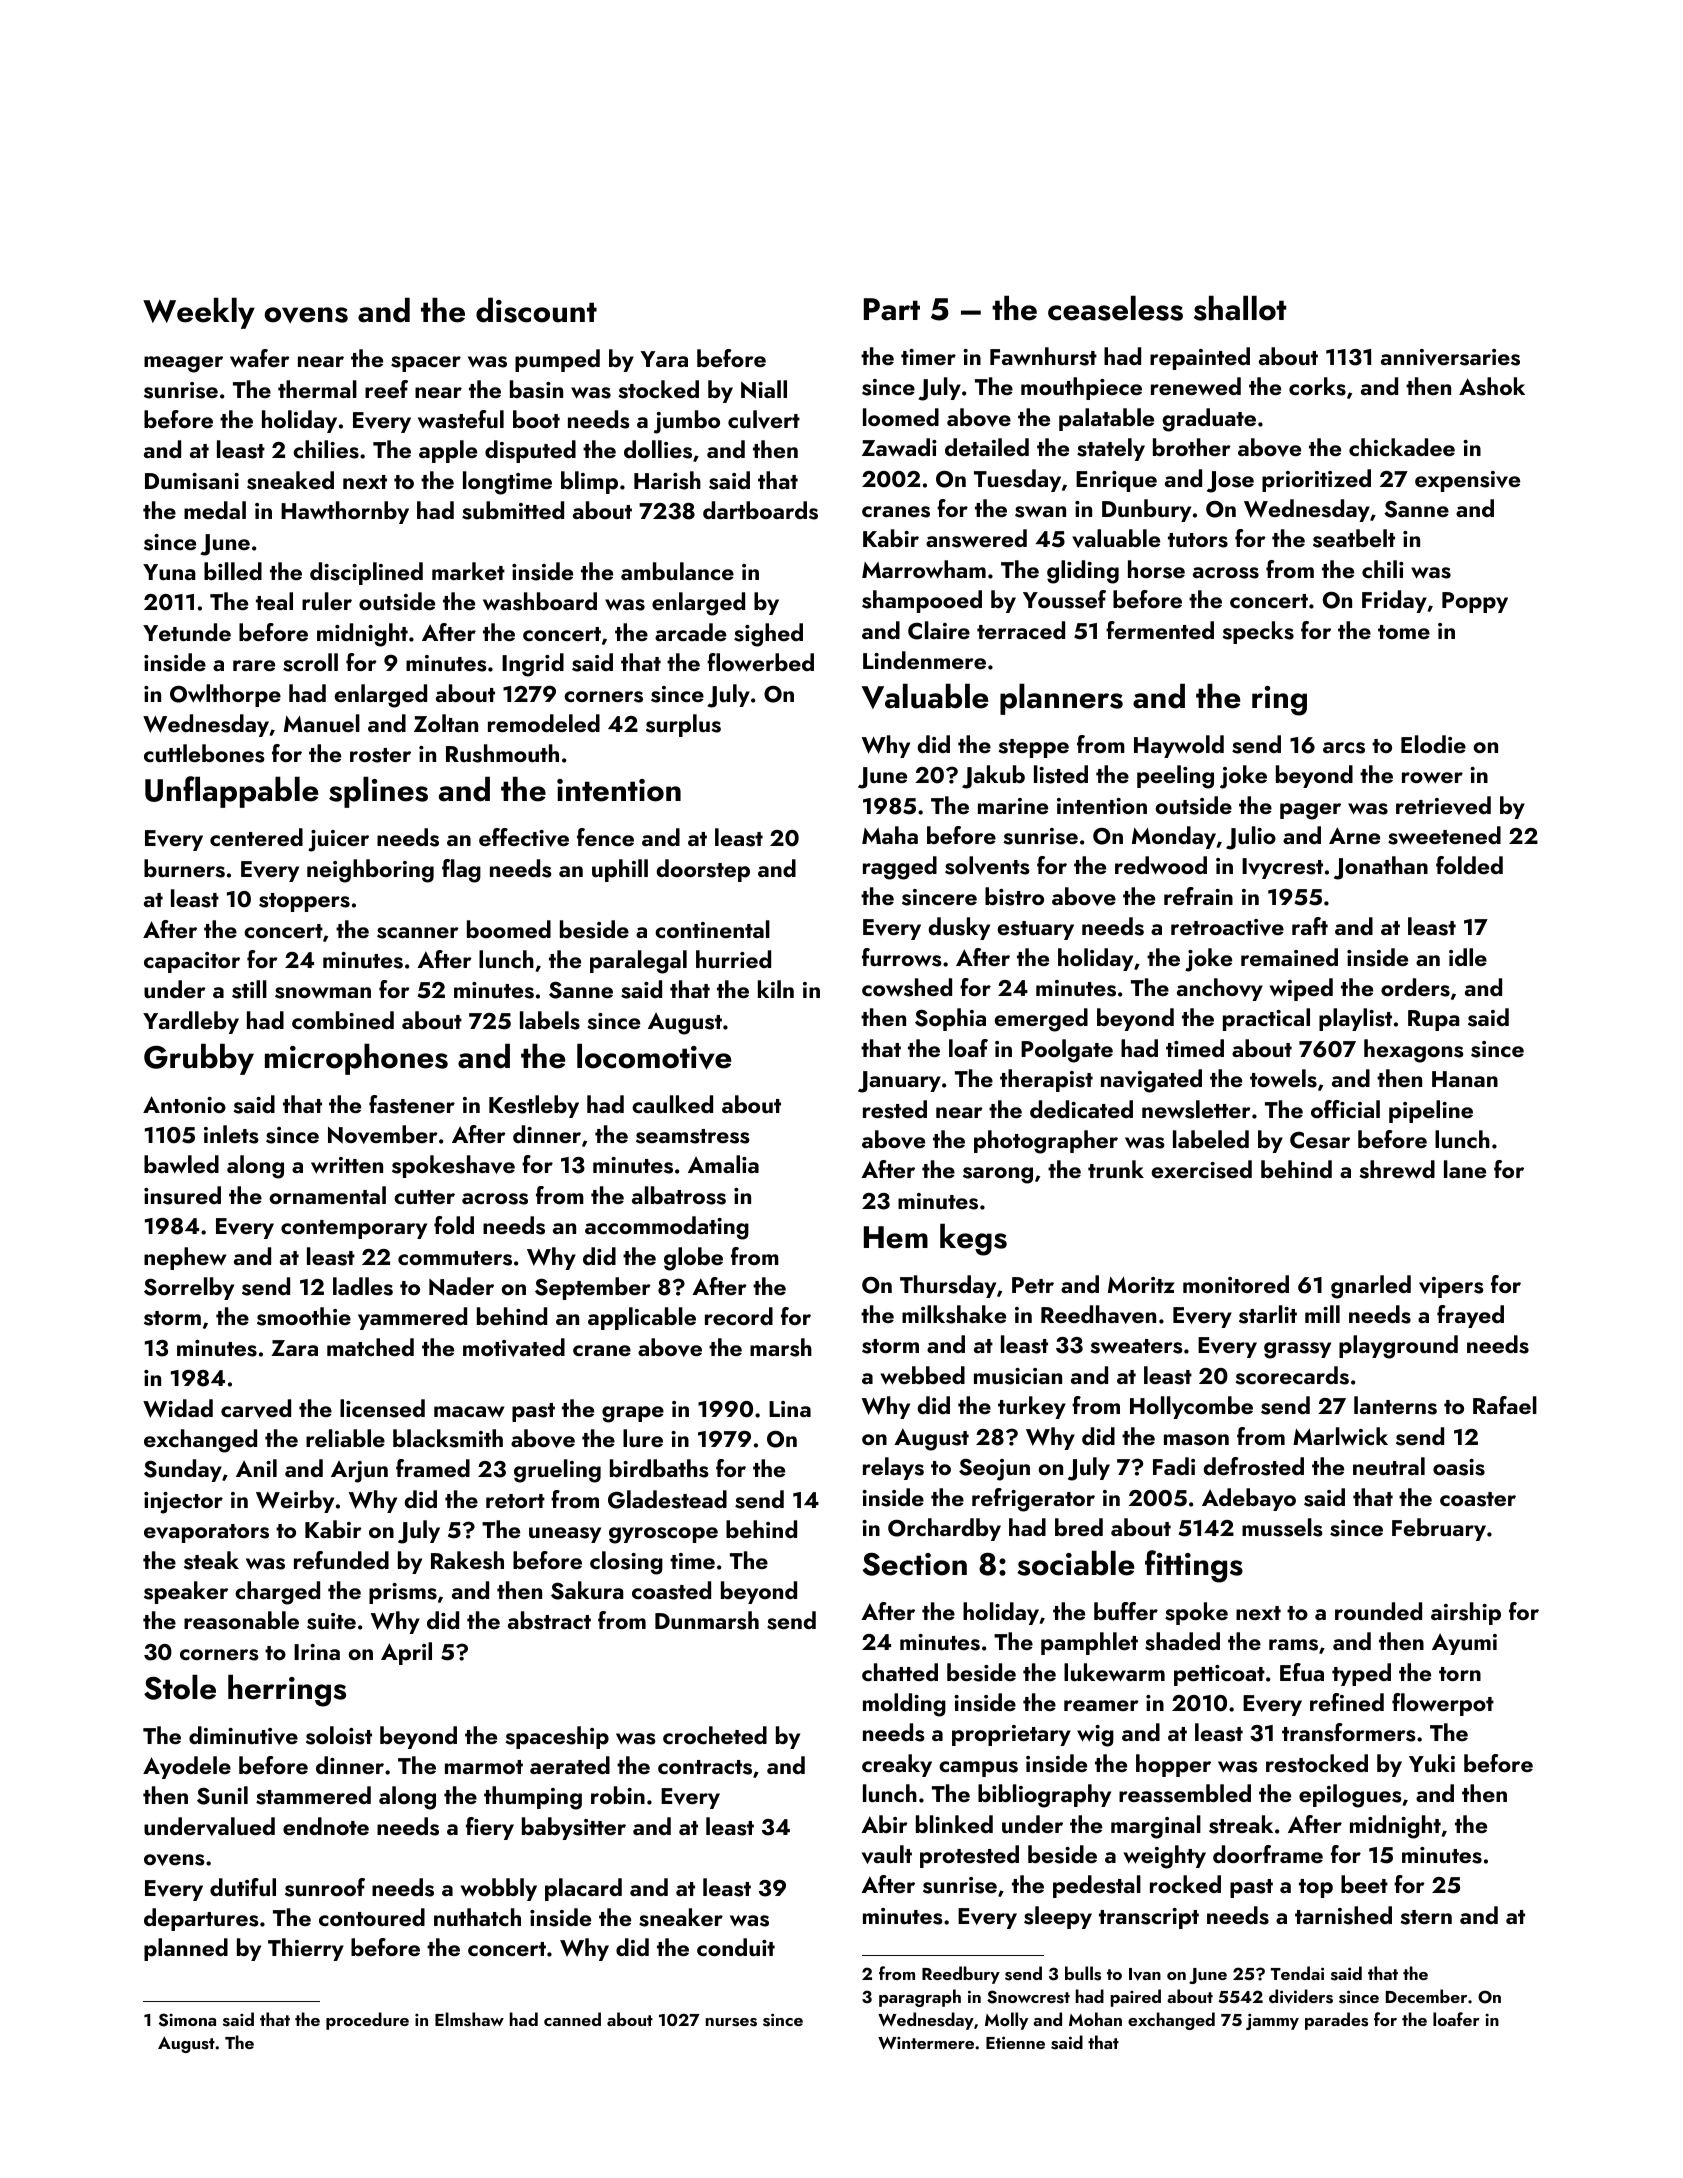 This image has width=1683, height=2178. I want to click on disciplined, so click(366, 573).
